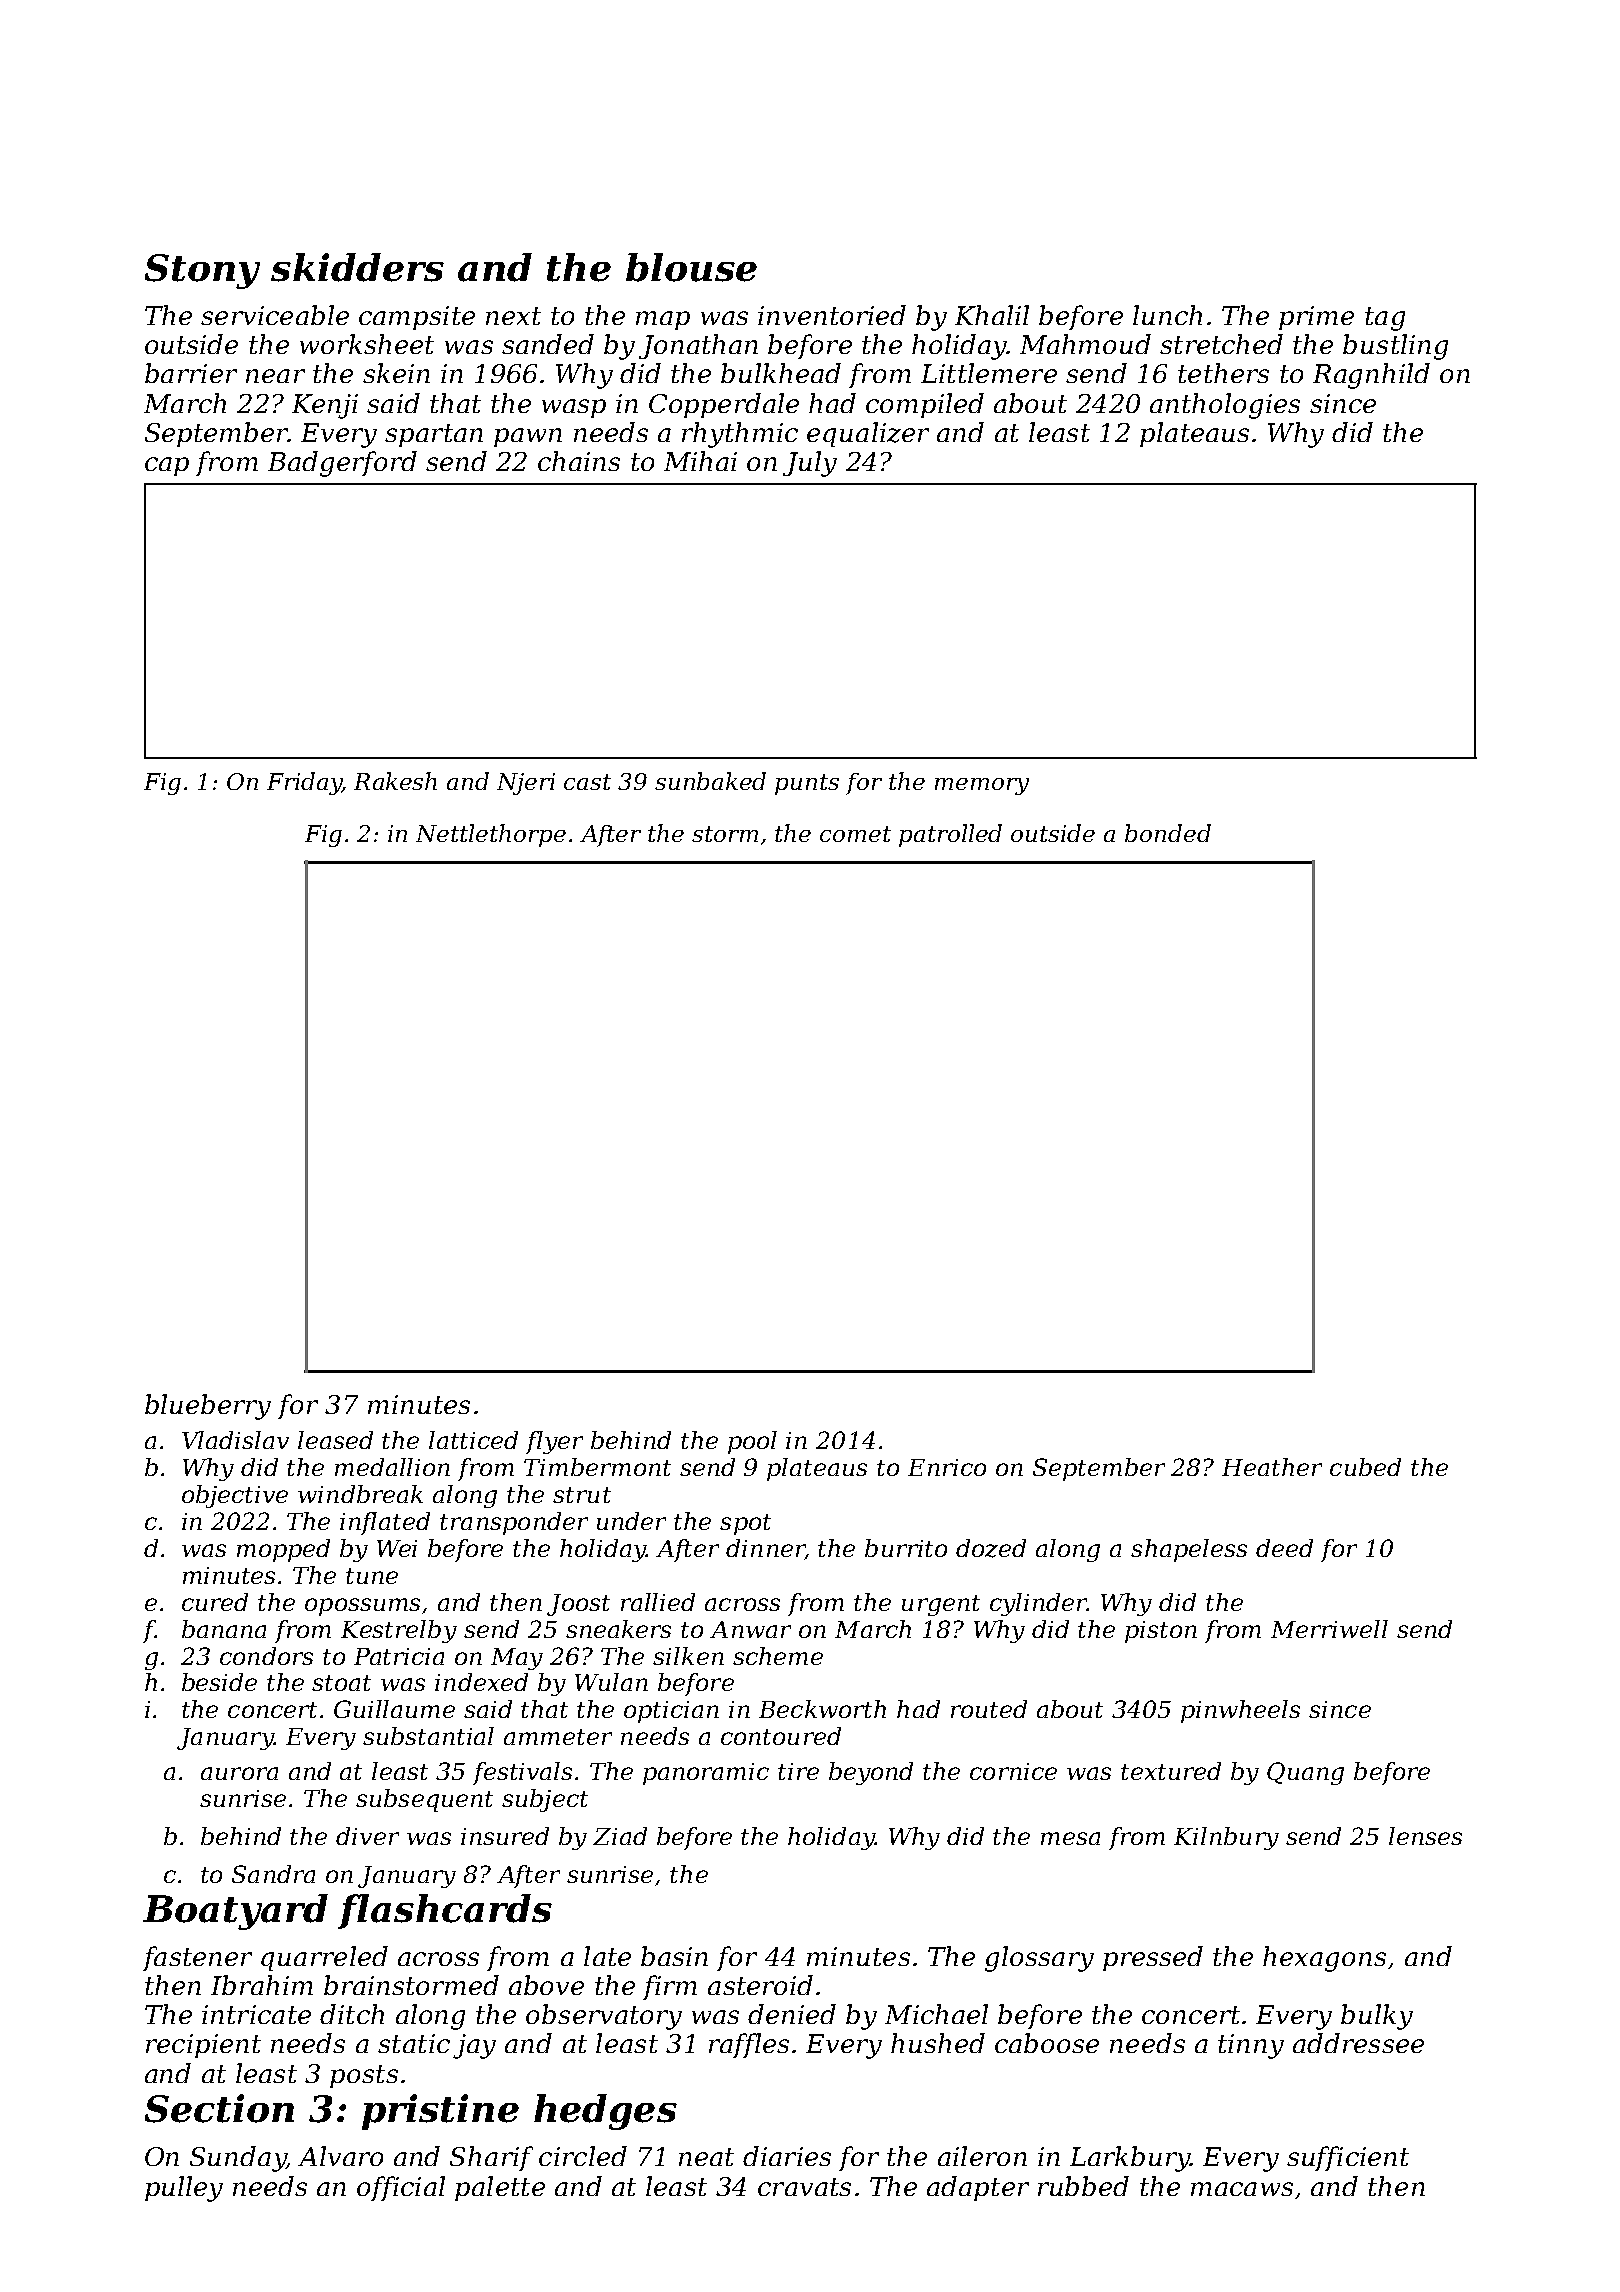 The image size is (1620, 2292). What do you see at coordinates (1168, 833) in the screenshot?
I see `bonded` at bounding box center [1168, 833].
